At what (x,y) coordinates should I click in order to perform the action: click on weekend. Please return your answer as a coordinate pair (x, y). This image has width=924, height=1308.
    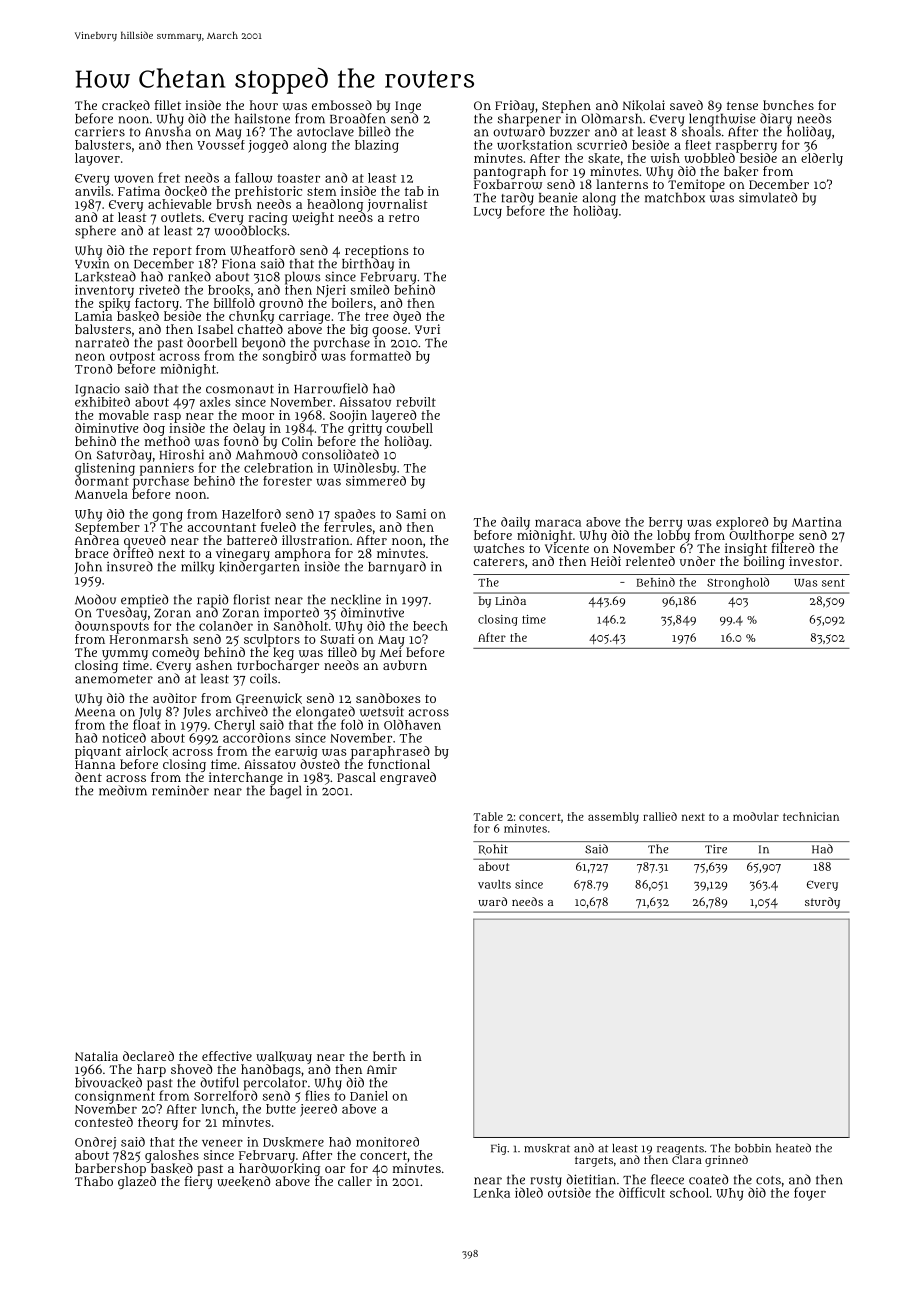
    Looking at the image, I should click on (243, 1181).
